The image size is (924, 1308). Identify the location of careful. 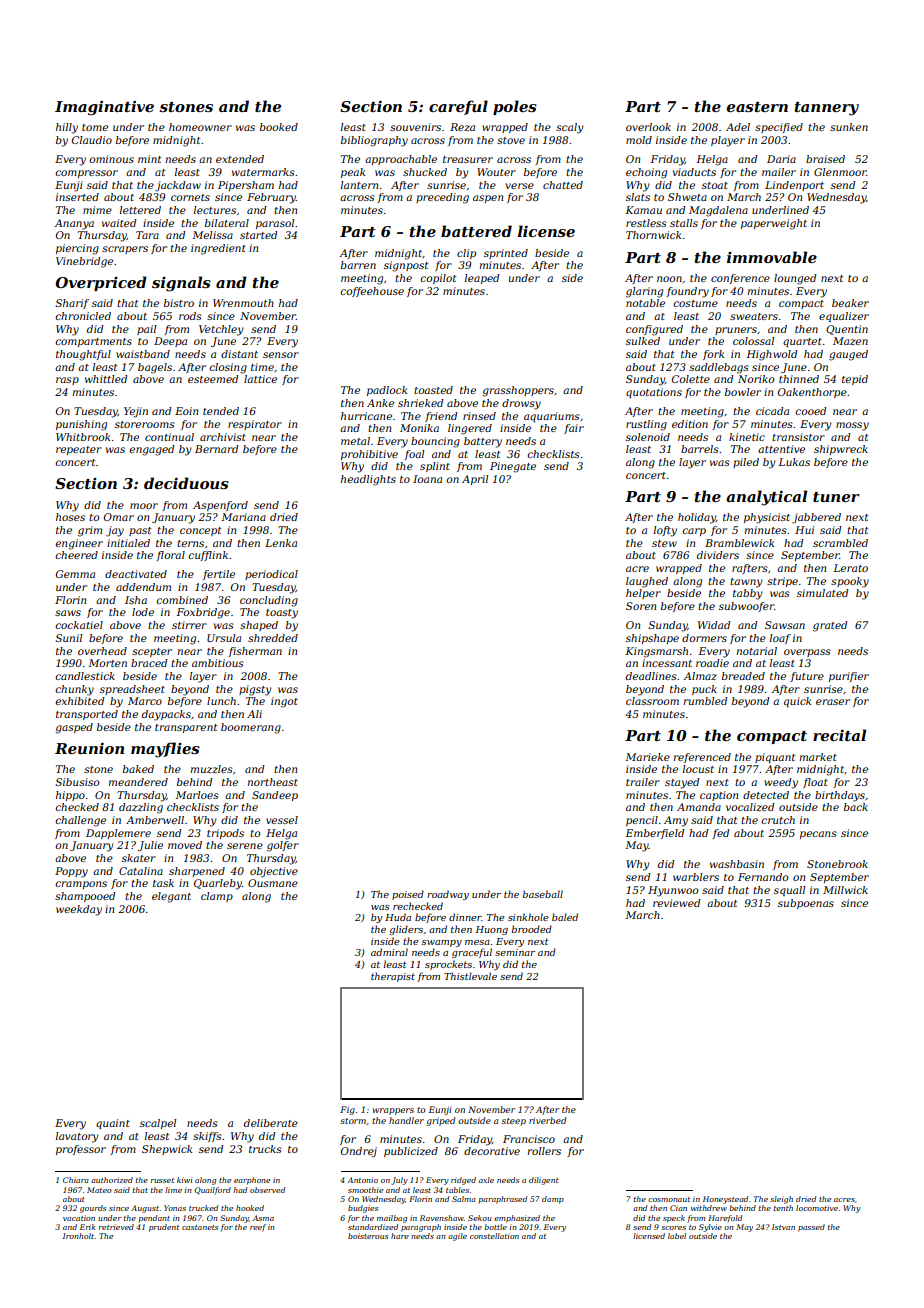
(458, 107).
